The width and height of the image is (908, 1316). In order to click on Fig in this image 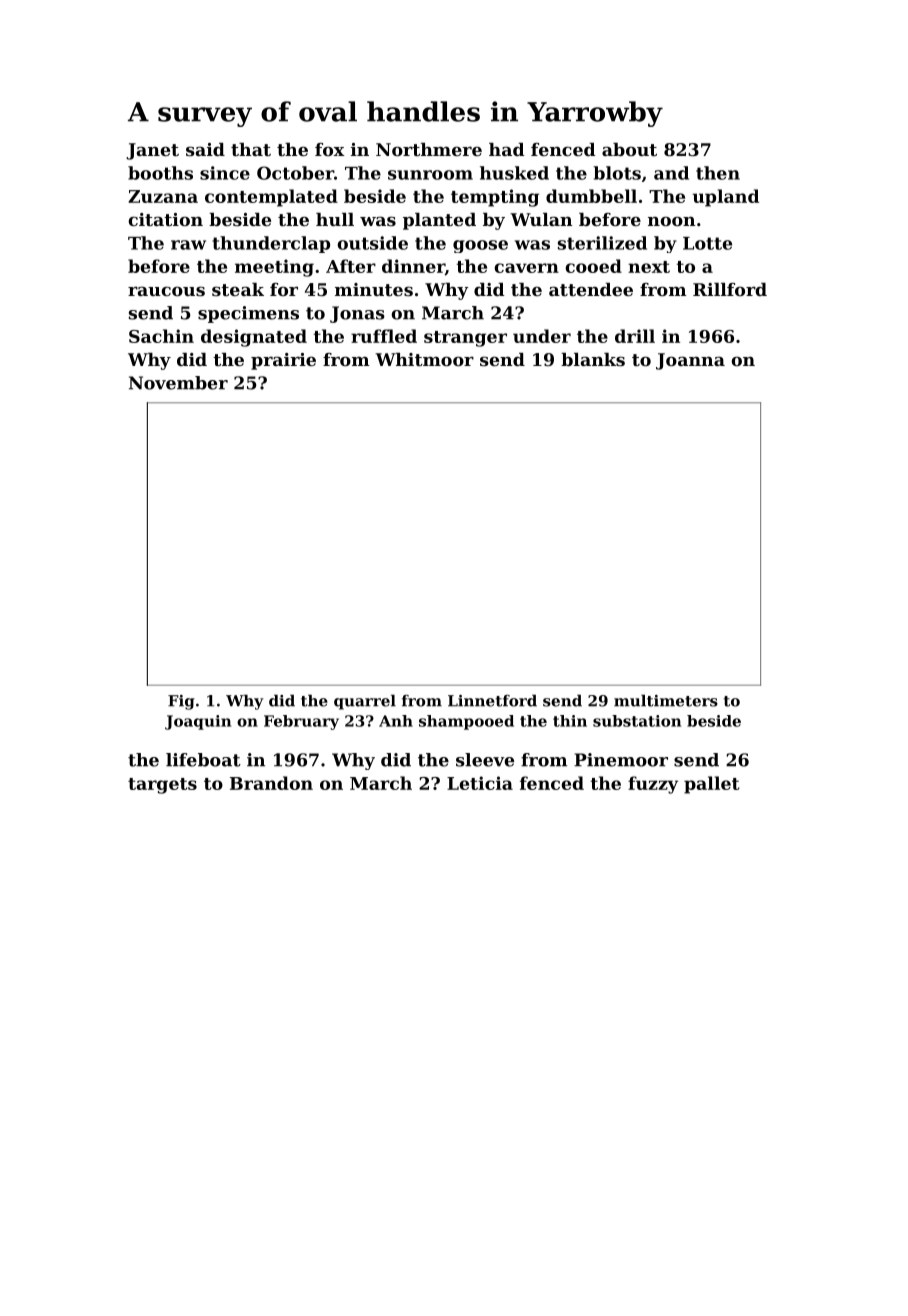, I will do `click(181, 702)`.
